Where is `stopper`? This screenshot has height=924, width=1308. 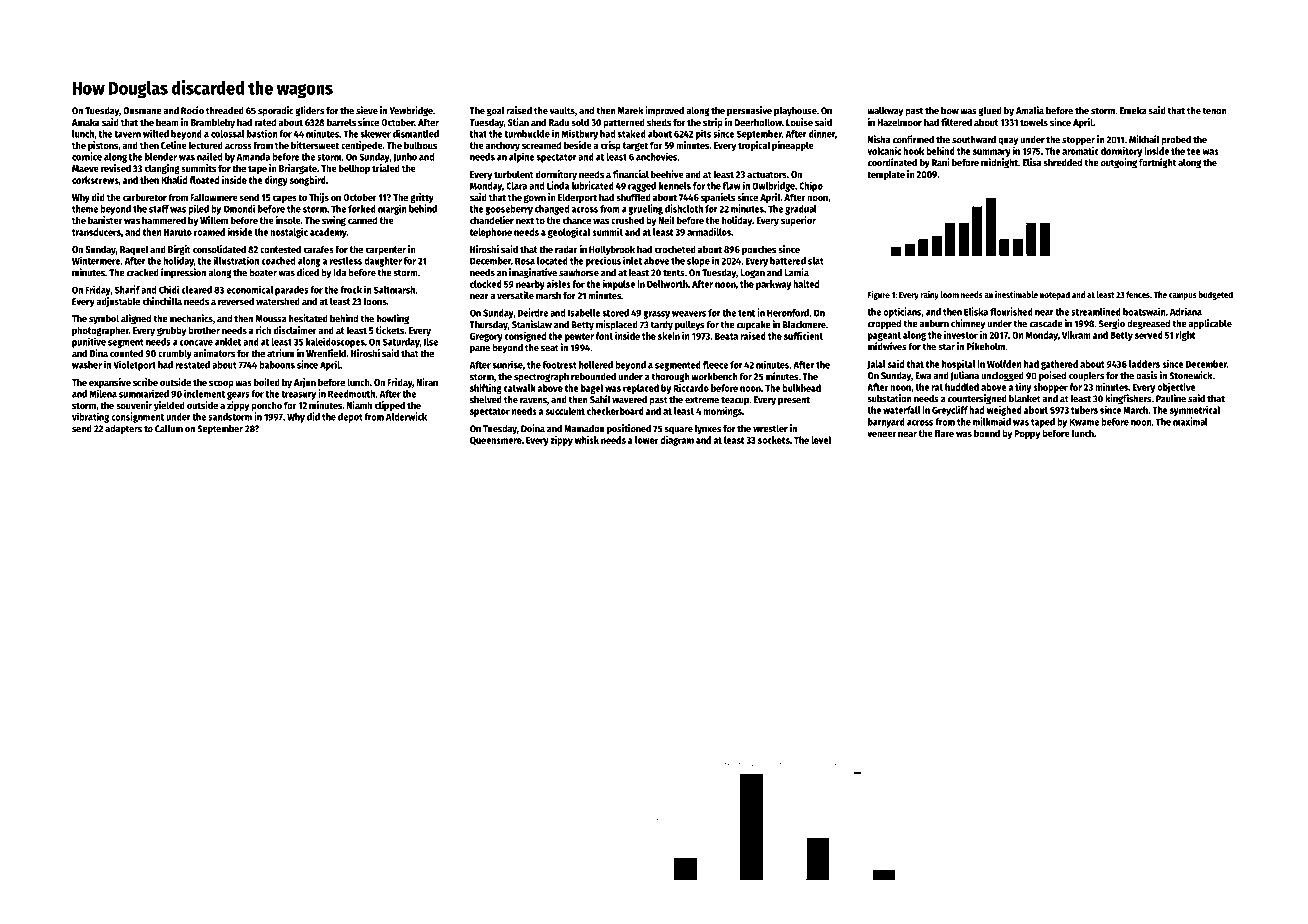
stopper is located at coordinates (1078, 141).
